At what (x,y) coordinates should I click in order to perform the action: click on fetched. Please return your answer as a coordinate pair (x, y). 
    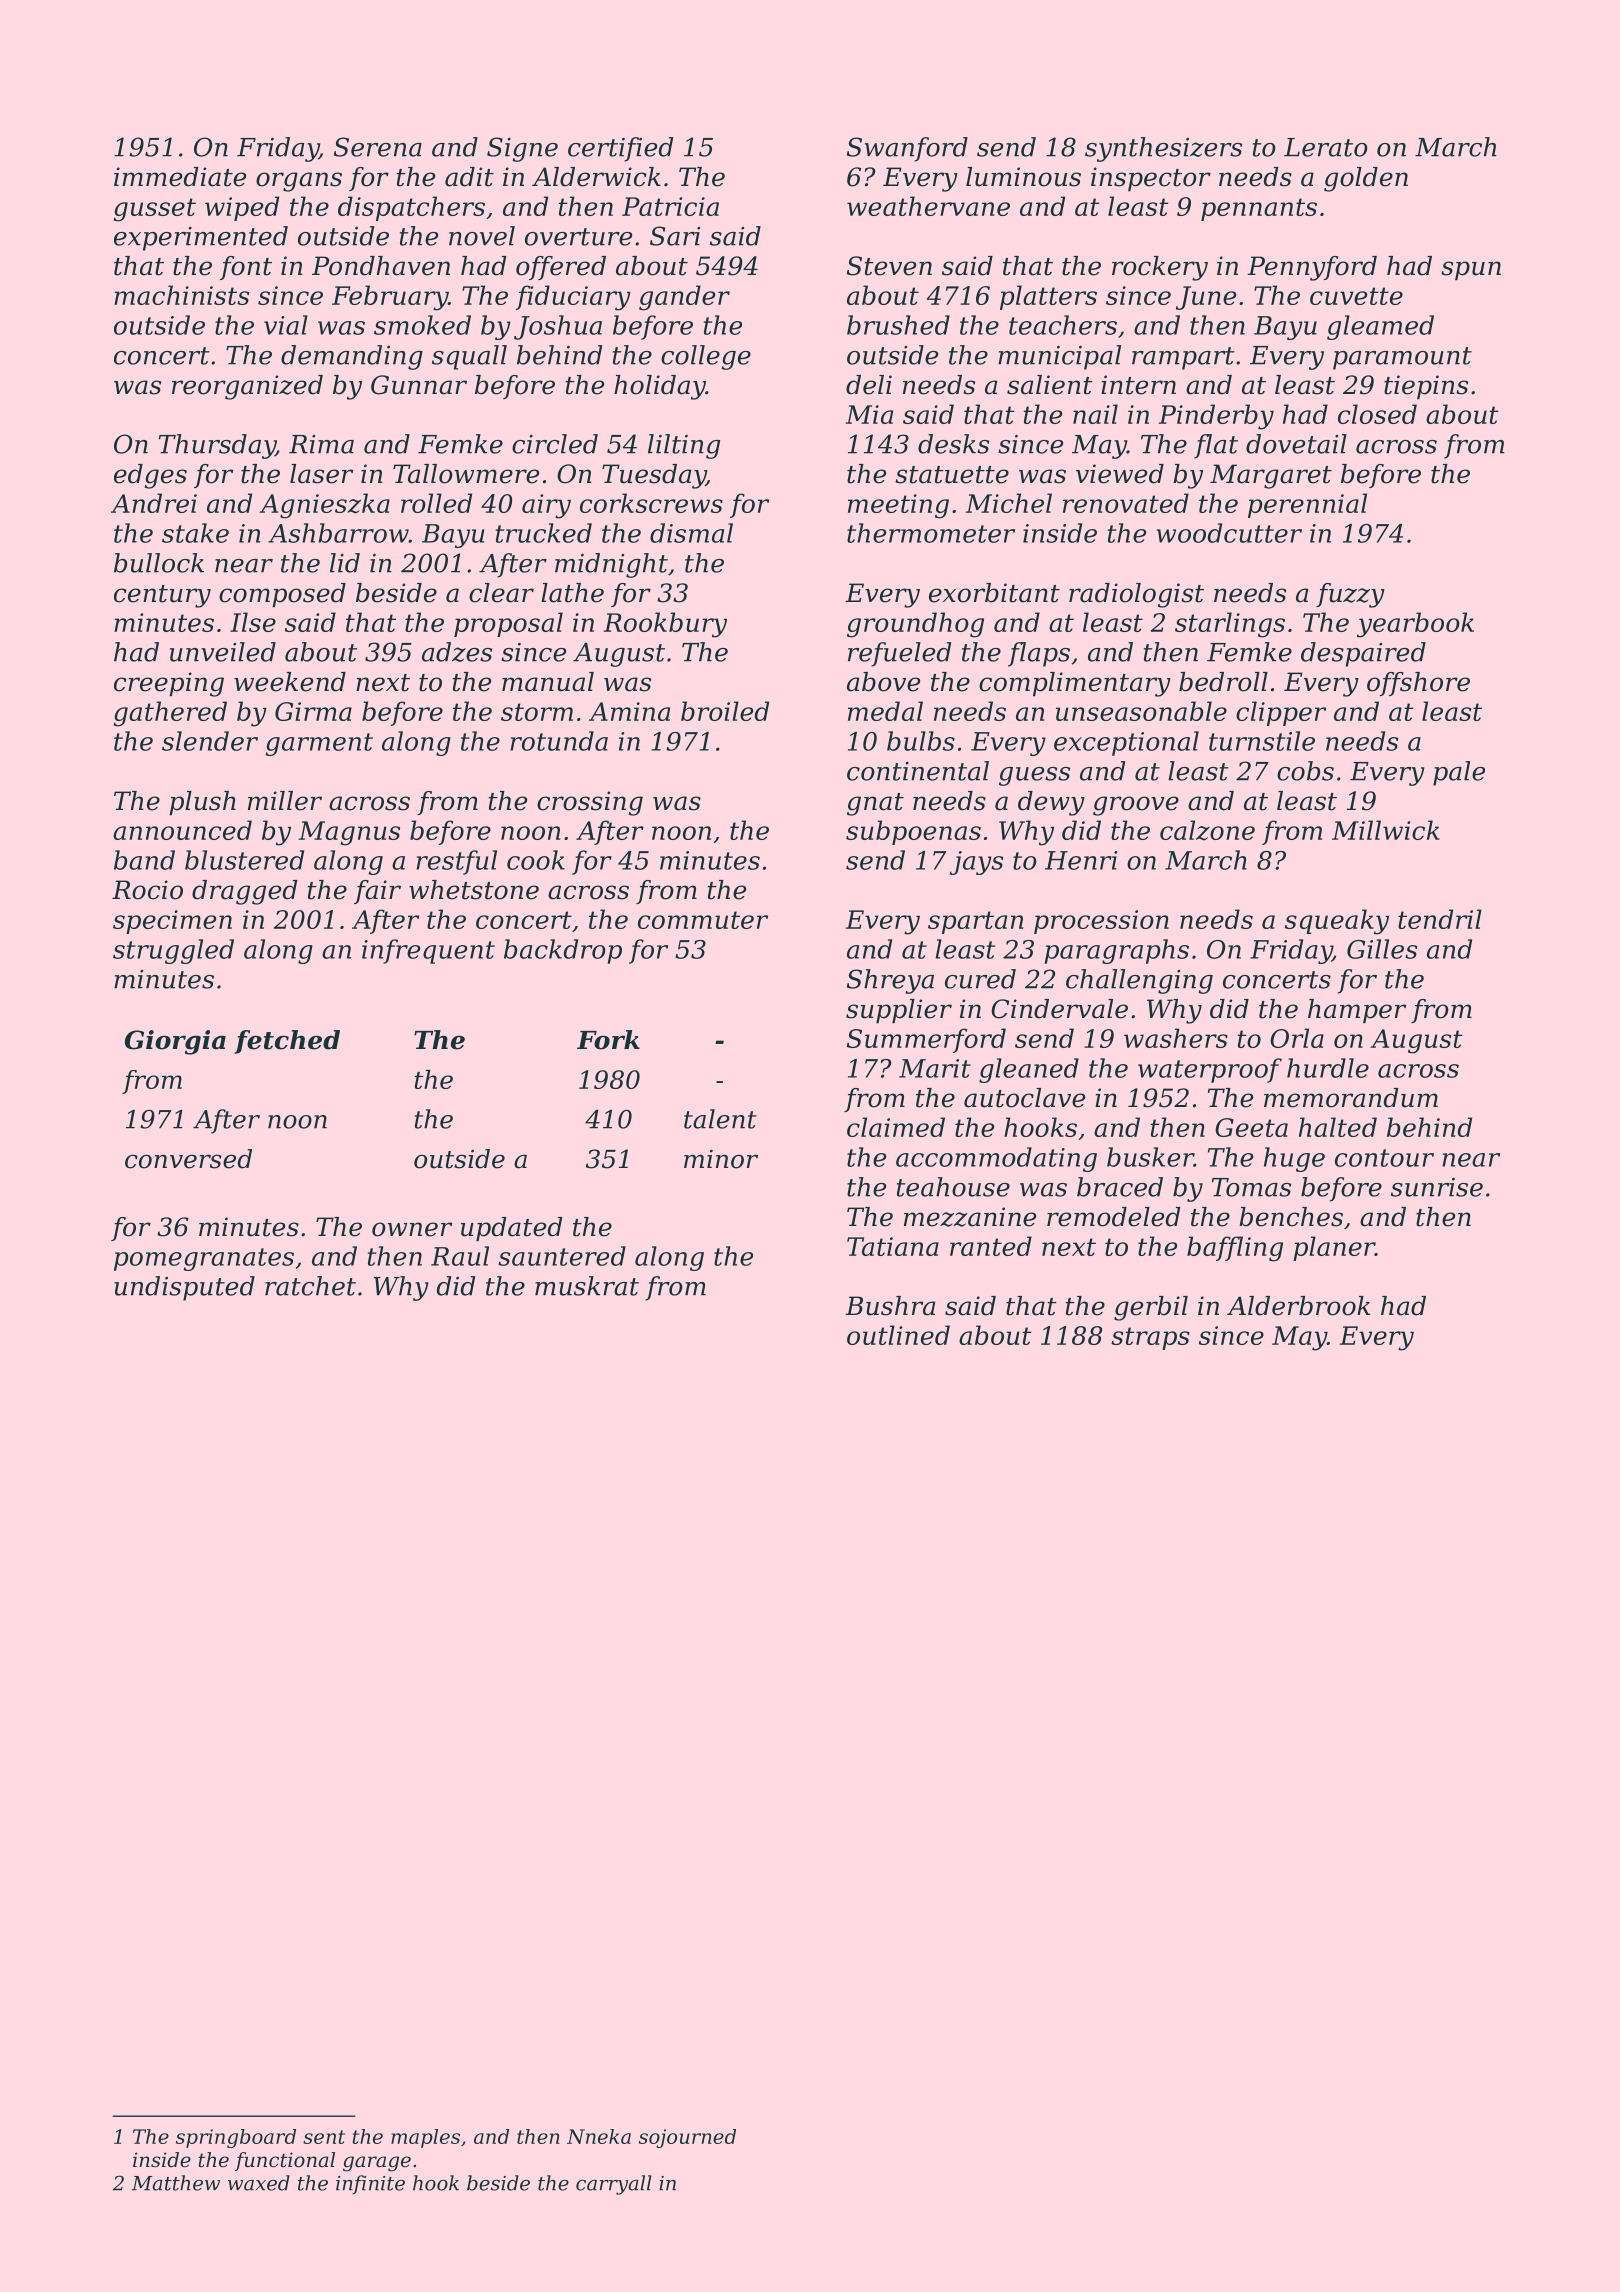
    Looking at the image, I should click on (287, 1042).
